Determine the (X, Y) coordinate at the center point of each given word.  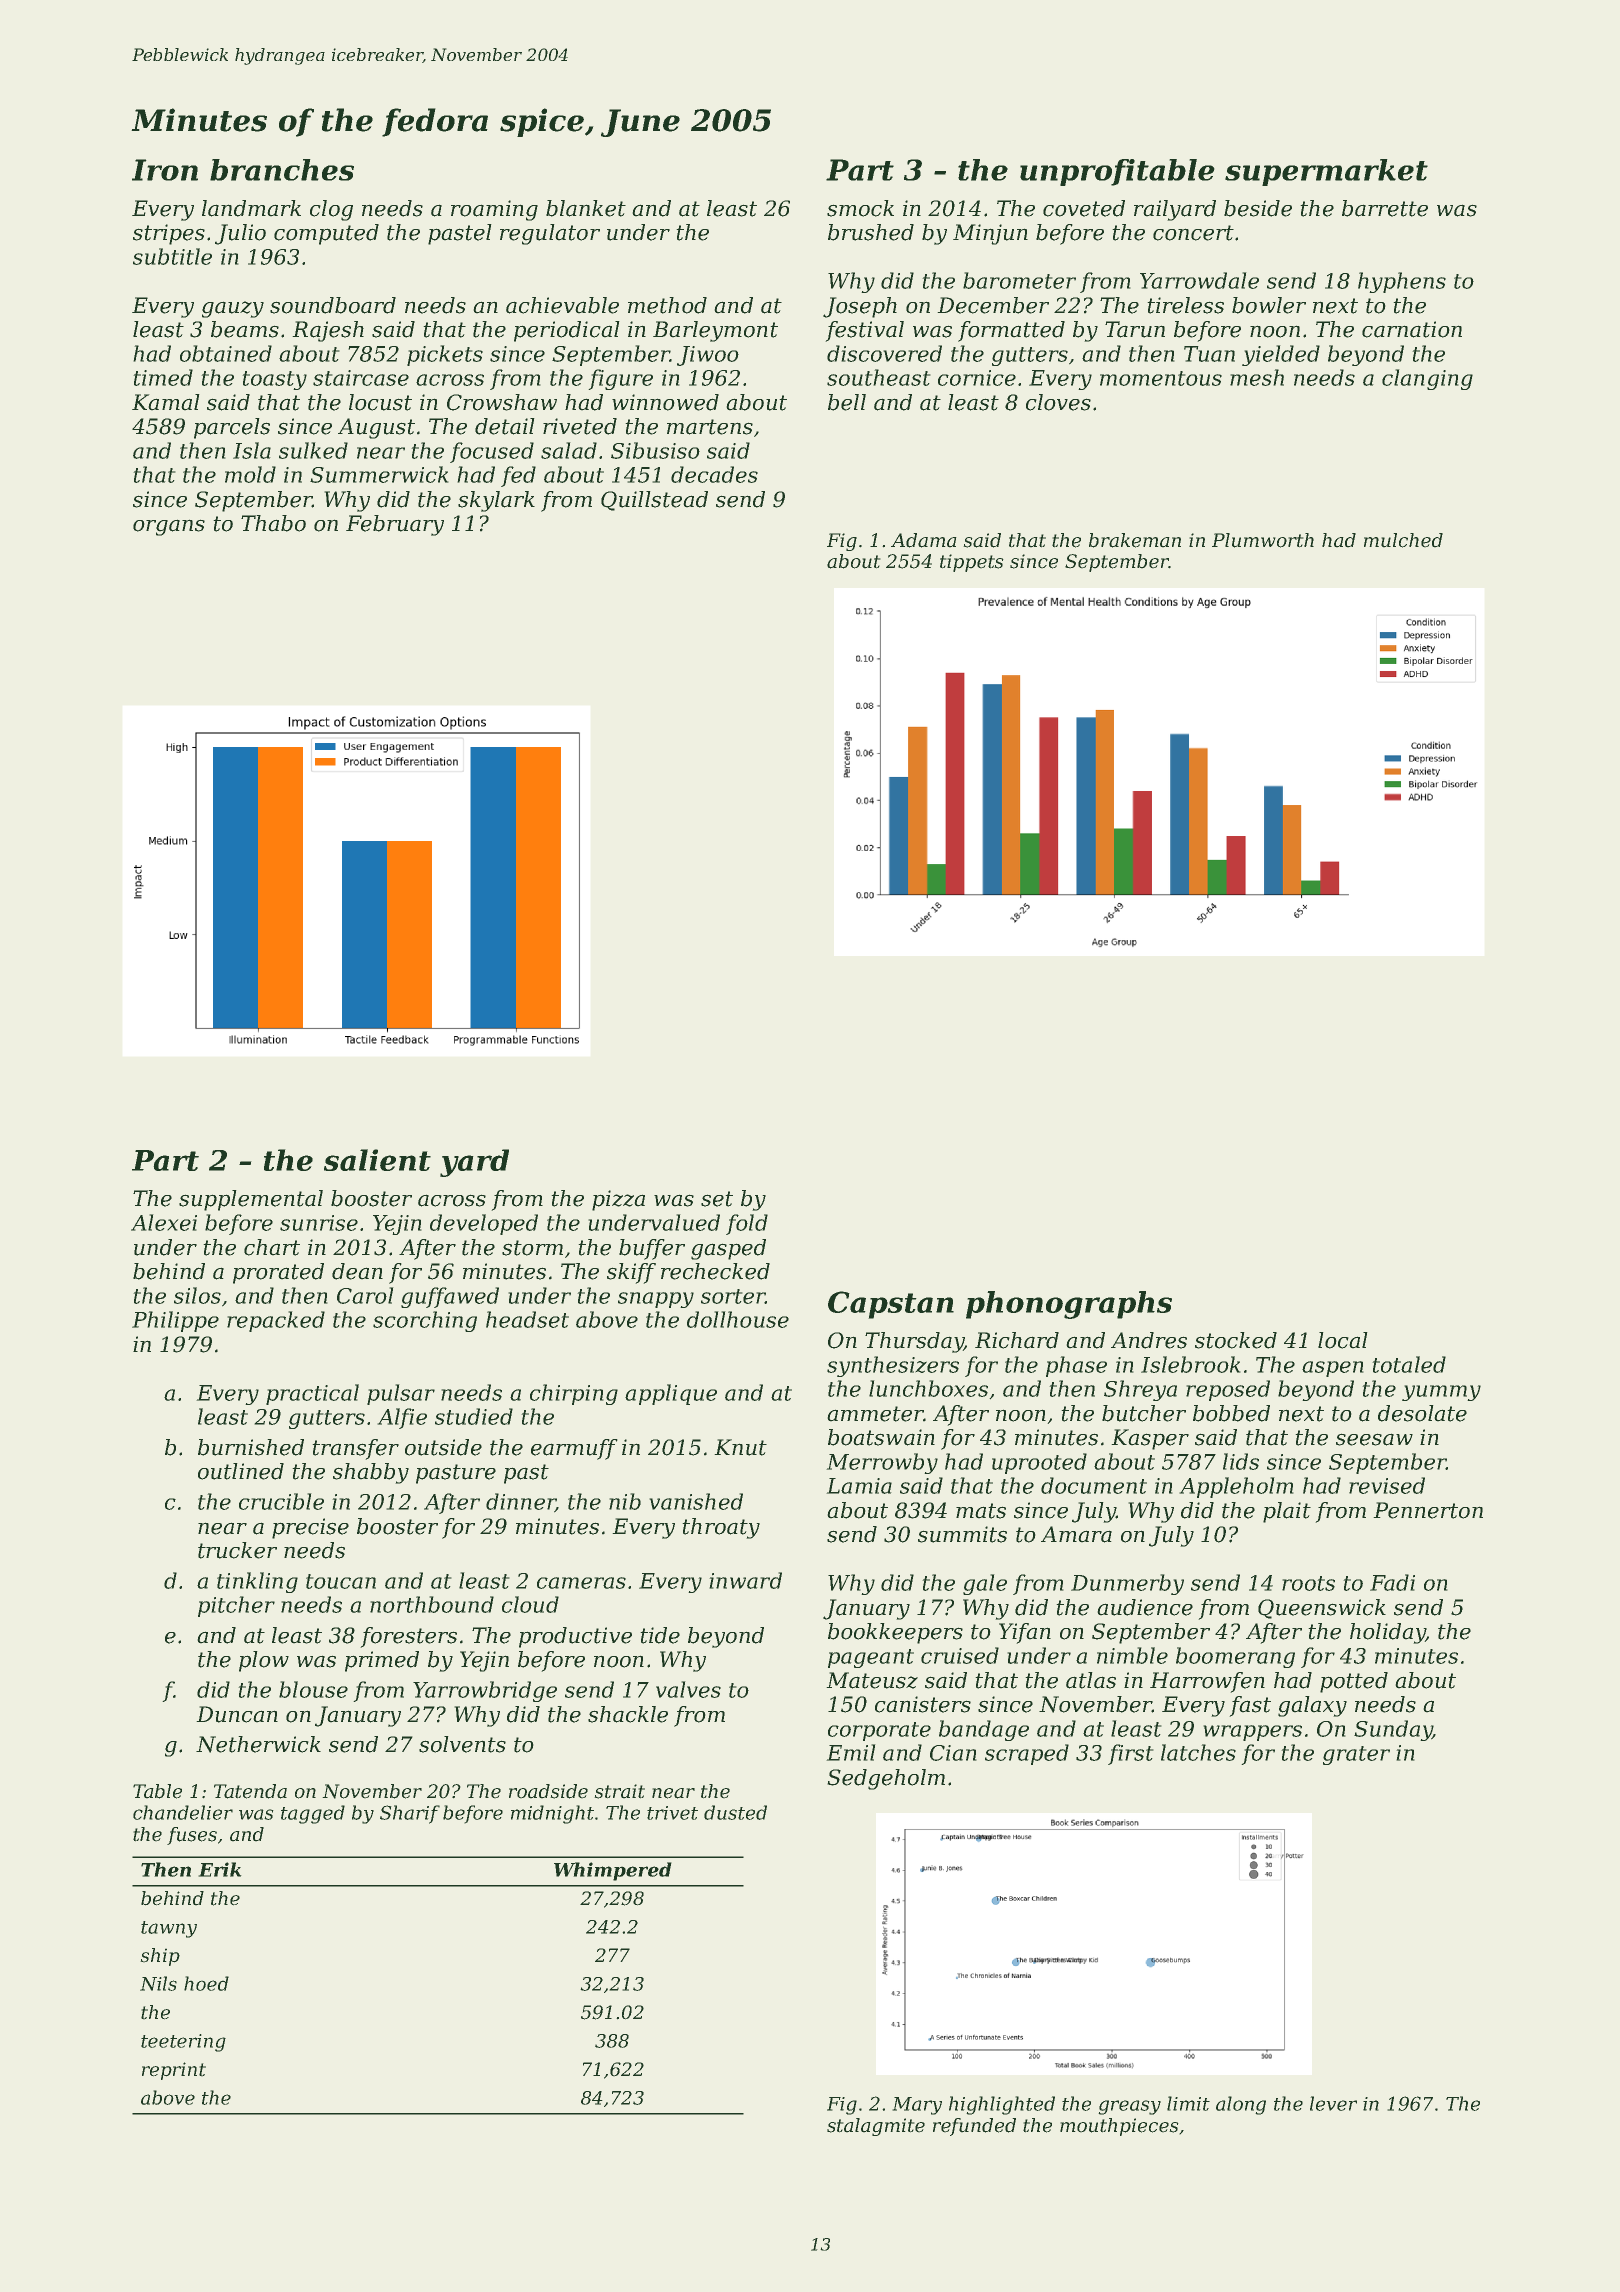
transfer (355, 1449)
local (1343, 1340)
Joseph (860, 307)
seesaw (1374, 1439)
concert (1193, 233)
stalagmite (876, 2127)
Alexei (164, 1222)
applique (671, 1394)
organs (169, 527)
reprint (174, 2071)
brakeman (1135, 540)
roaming (494, 210)
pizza (618, 1200)
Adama (924, 540)
